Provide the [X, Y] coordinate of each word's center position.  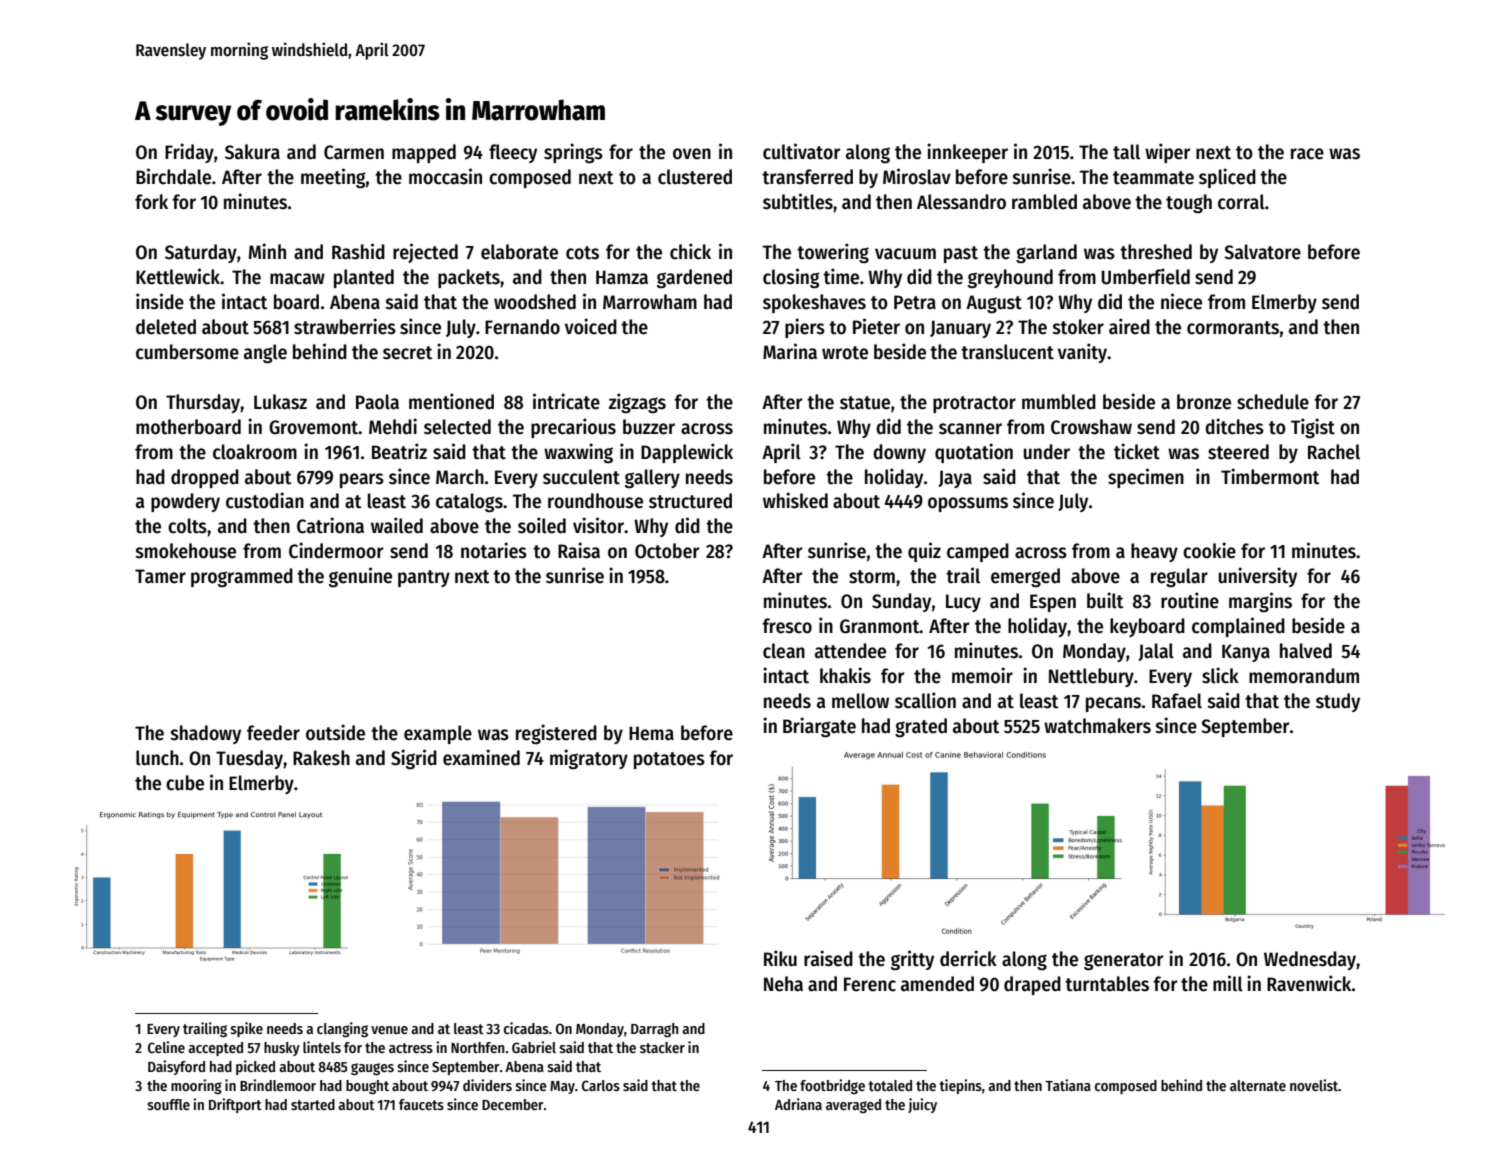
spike [247, 1029]
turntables [1107, 984]
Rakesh [321, 758]
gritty [912, 960]
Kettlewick [178, 276]
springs [573, 153]
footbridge [832, 1086]
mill [1228, 983]
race [1307, 154]
